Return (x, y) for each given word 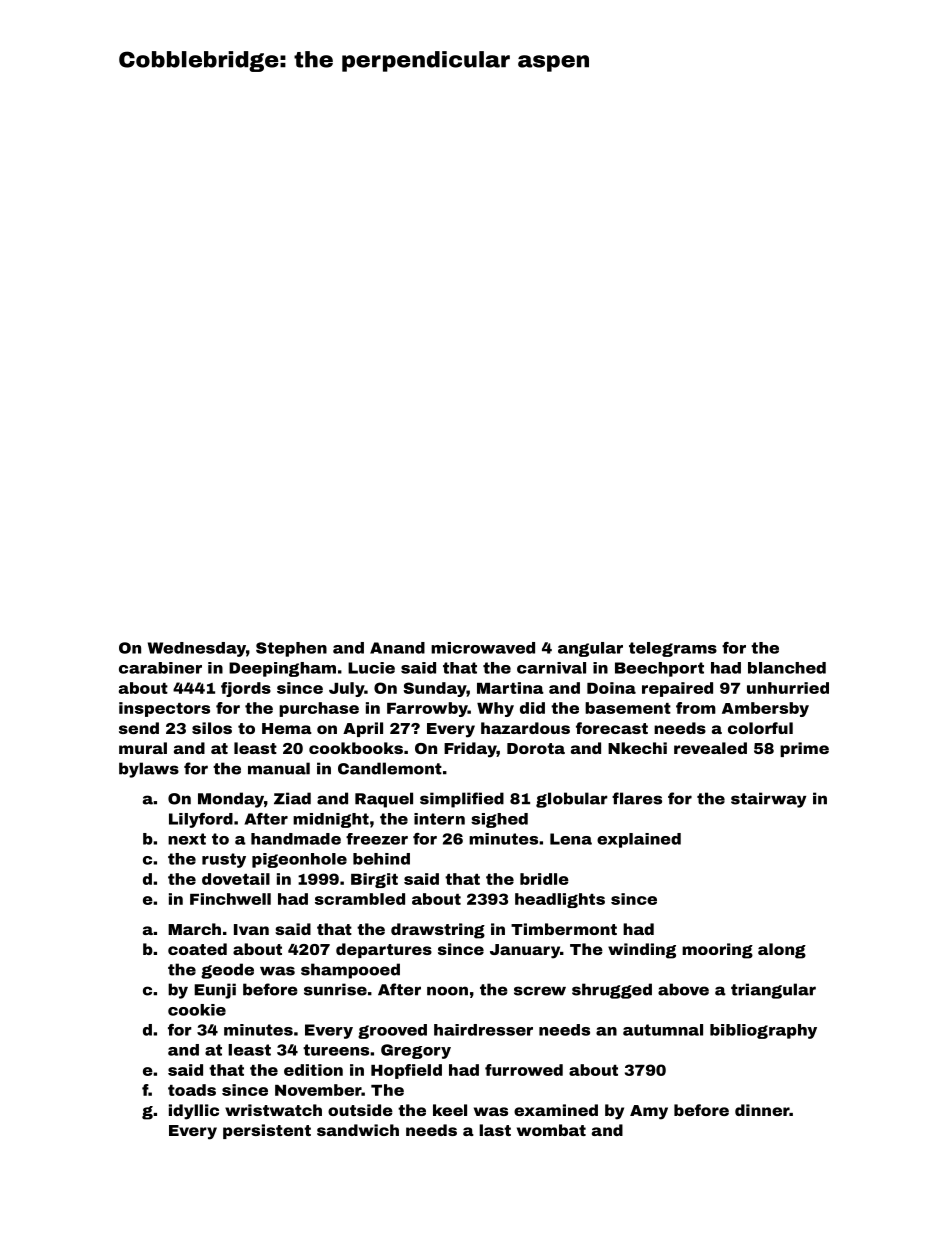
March (194, 929)
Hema (287, 728)
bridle (544, 879)
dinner (762, 1110)
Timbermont (564, 929)
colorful (760, 728)
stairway (768, 800)
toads (192, 1090)
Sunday (435, 689)
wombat (551, 1130)
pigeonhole (299, 860)
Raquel (384, 800)
